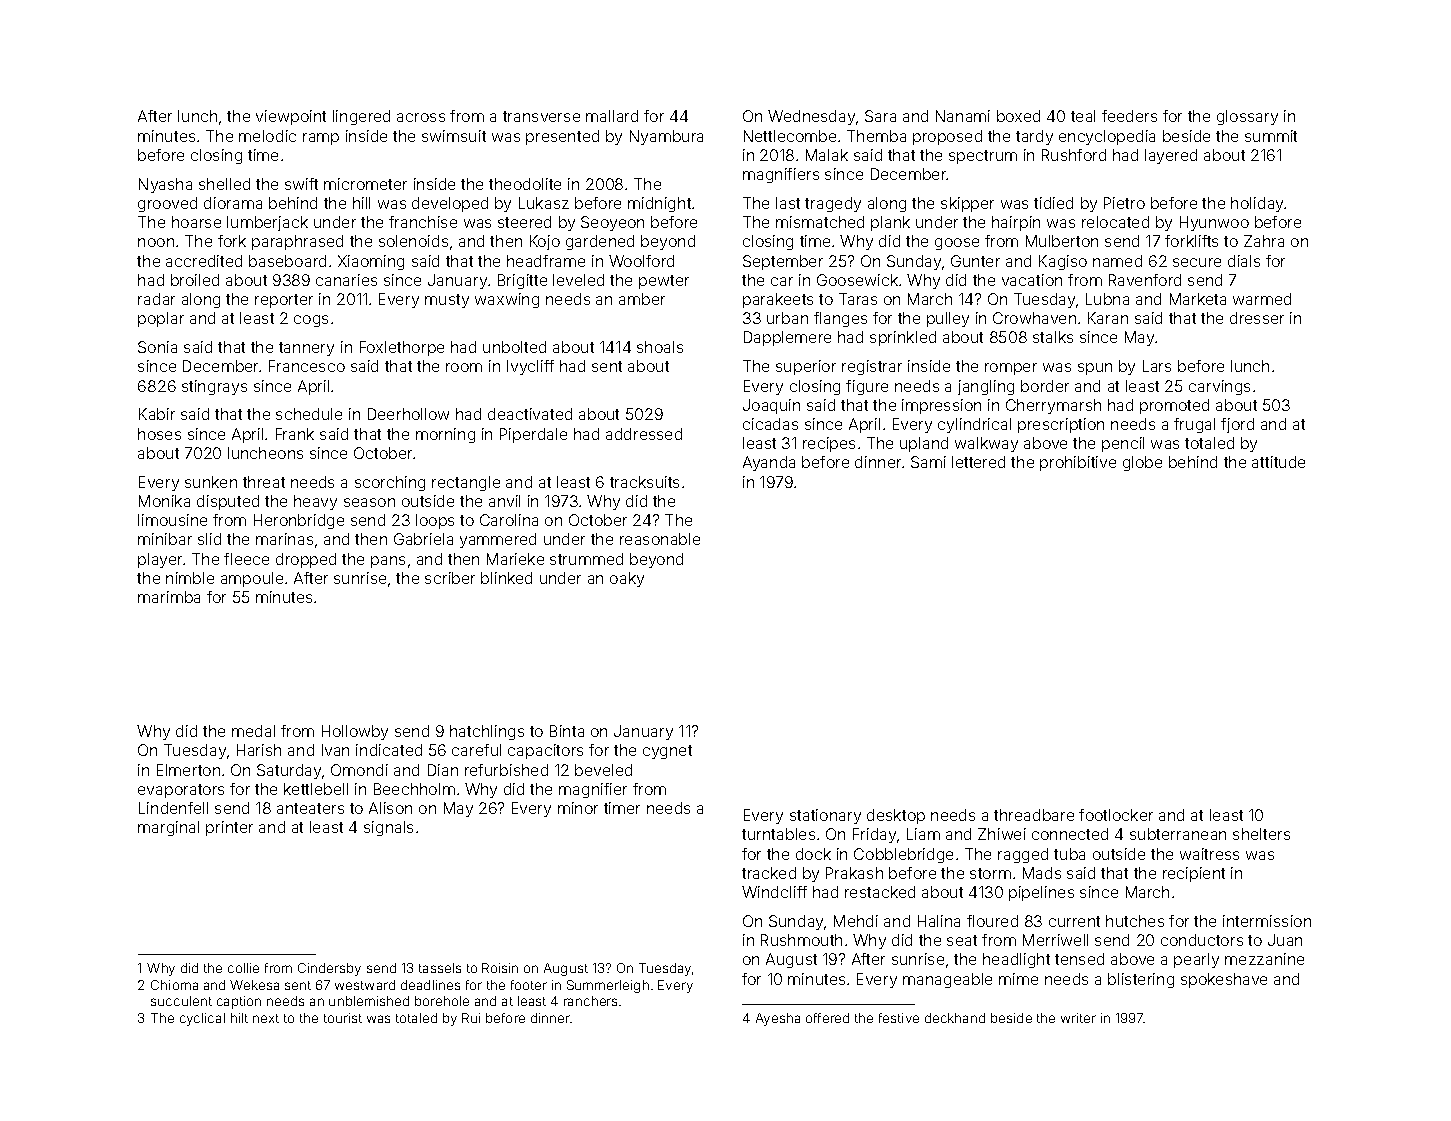 The height and width of the page is (1121, 1451). What do you see at coordinates (253, 731) in the page?
I see `medal` at bounding box center [253, 731].
